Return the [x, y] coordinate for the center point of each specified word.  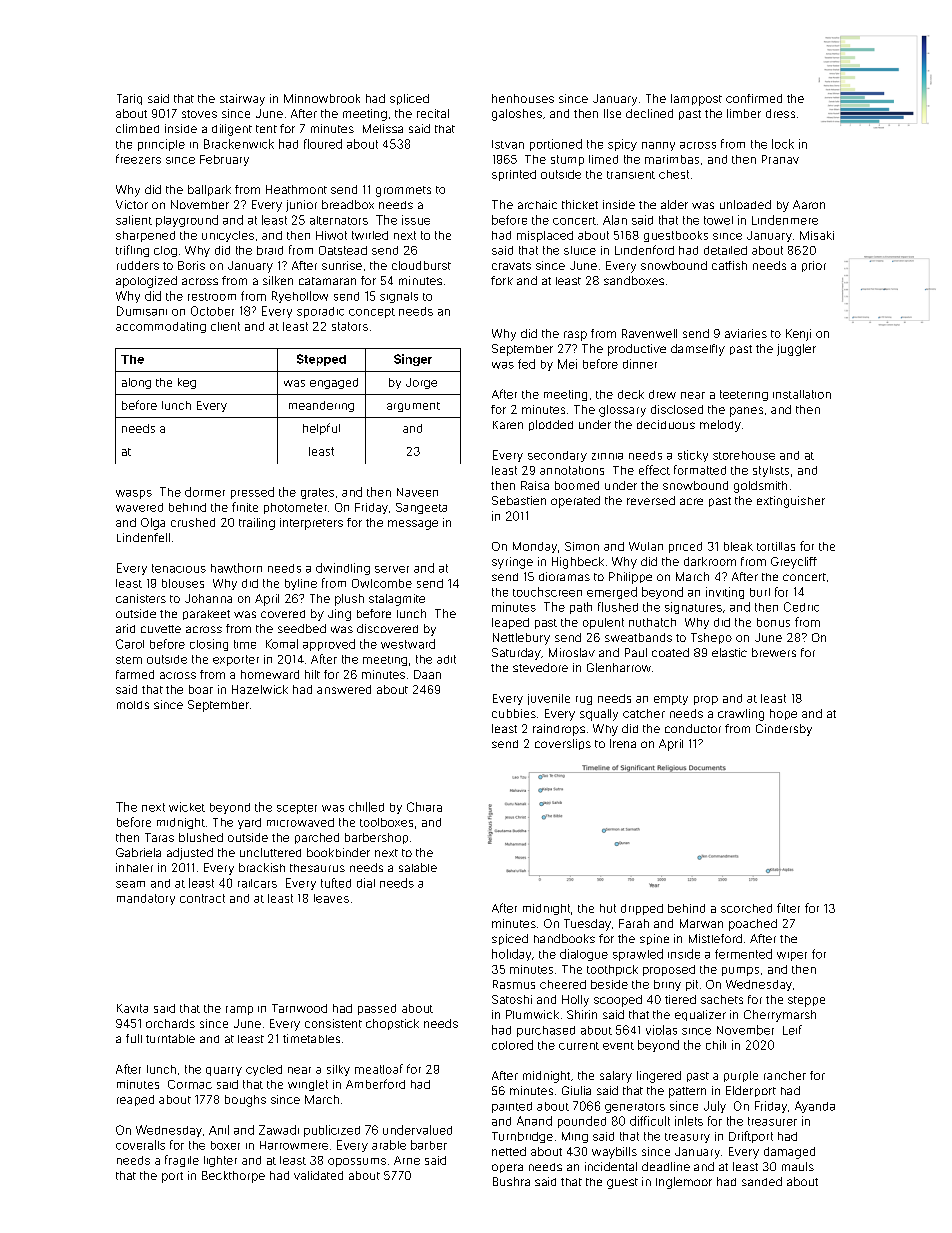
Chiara [424, 807]
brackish [262, 867]
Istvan [508, 144]
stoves [199, 114]
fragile [182, 1161]
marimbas [672, 159]
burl [760, 592]
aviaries [746, 333]
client [225, 326]
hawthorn [236, 568]
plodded [551, 425]
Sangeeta [421, 508]
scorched [746, 908]
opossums [357, 1162]
